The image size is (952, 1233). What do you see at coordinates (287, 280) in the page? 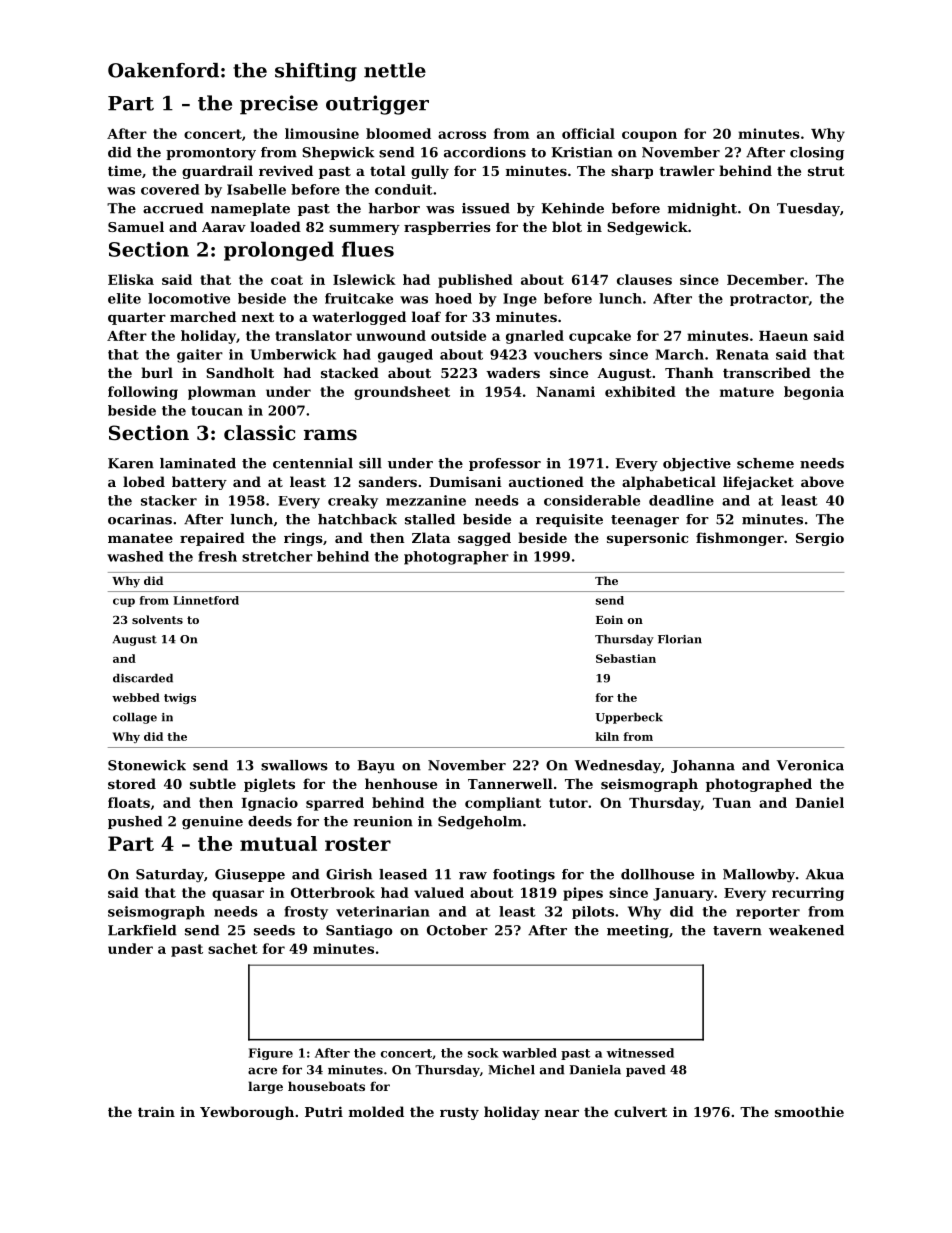
I see `coat` at bounding box center [287, 280].
